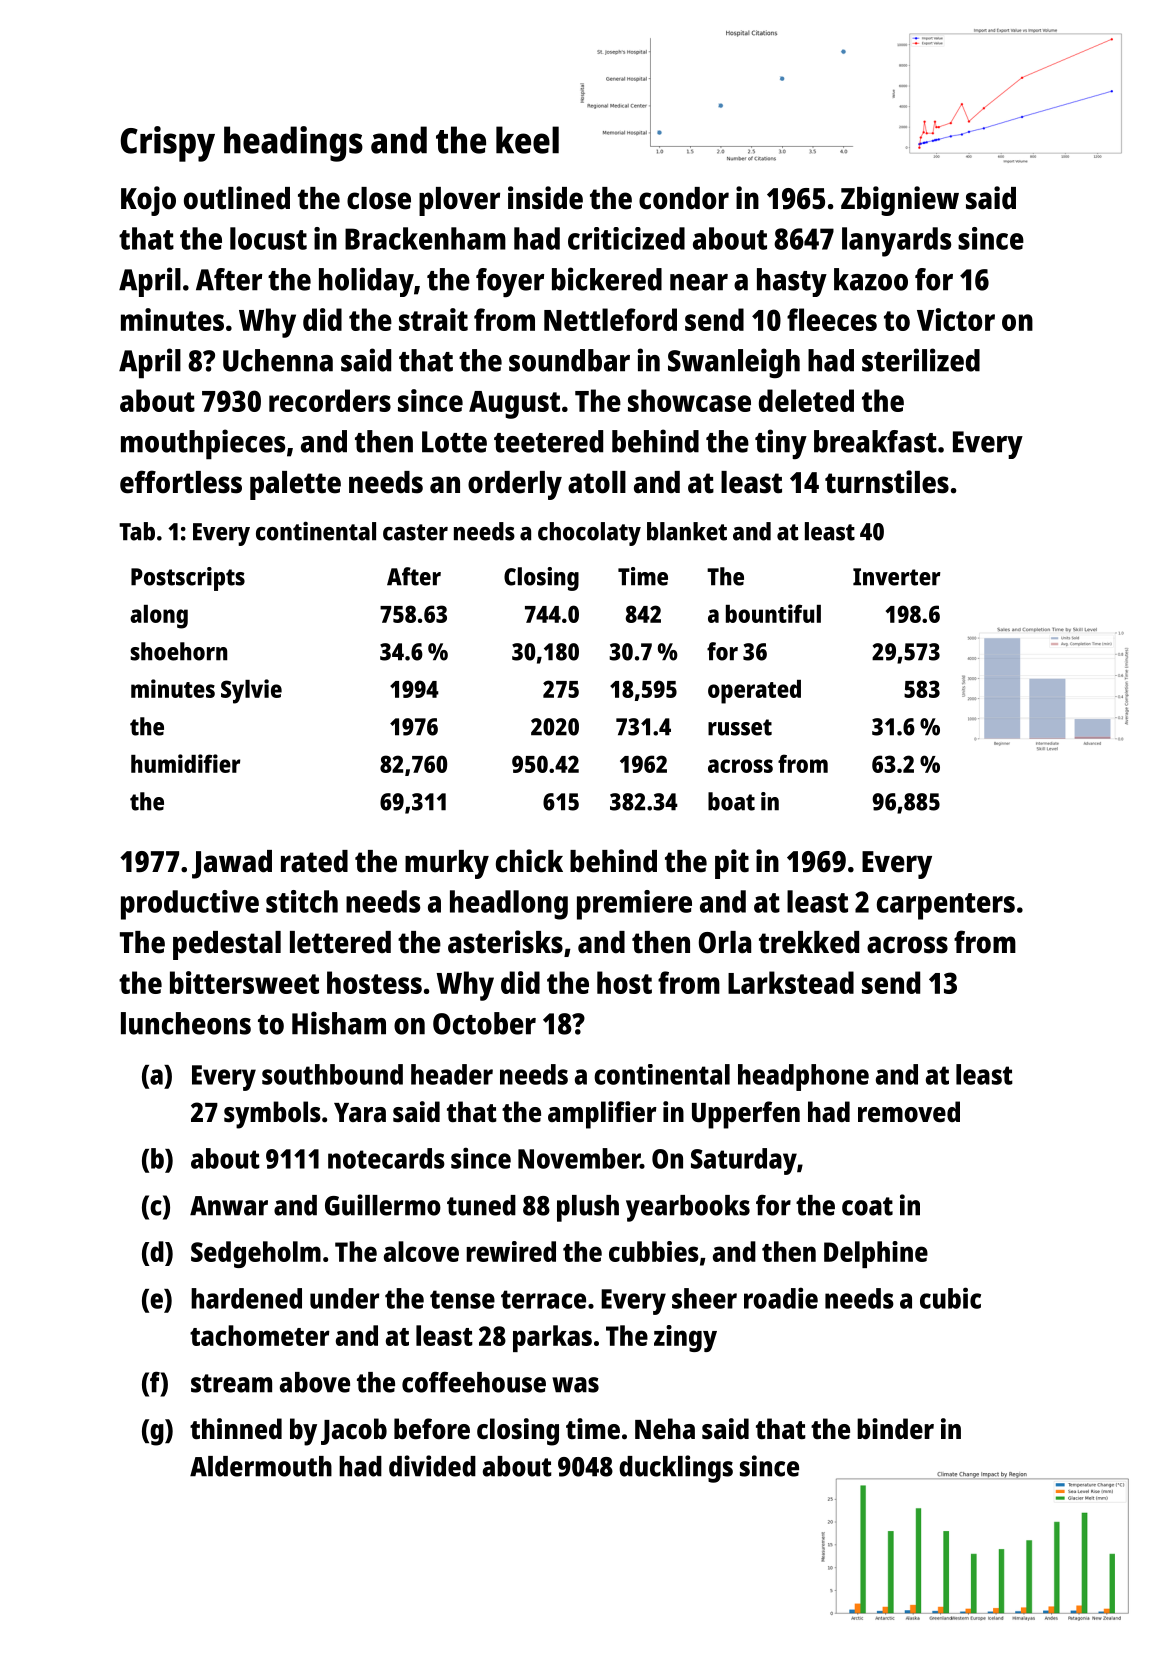 This document has width=1165, height=1654. Describe the element at coordinates (510, 282) in the document. I see `foyer` at that location.
